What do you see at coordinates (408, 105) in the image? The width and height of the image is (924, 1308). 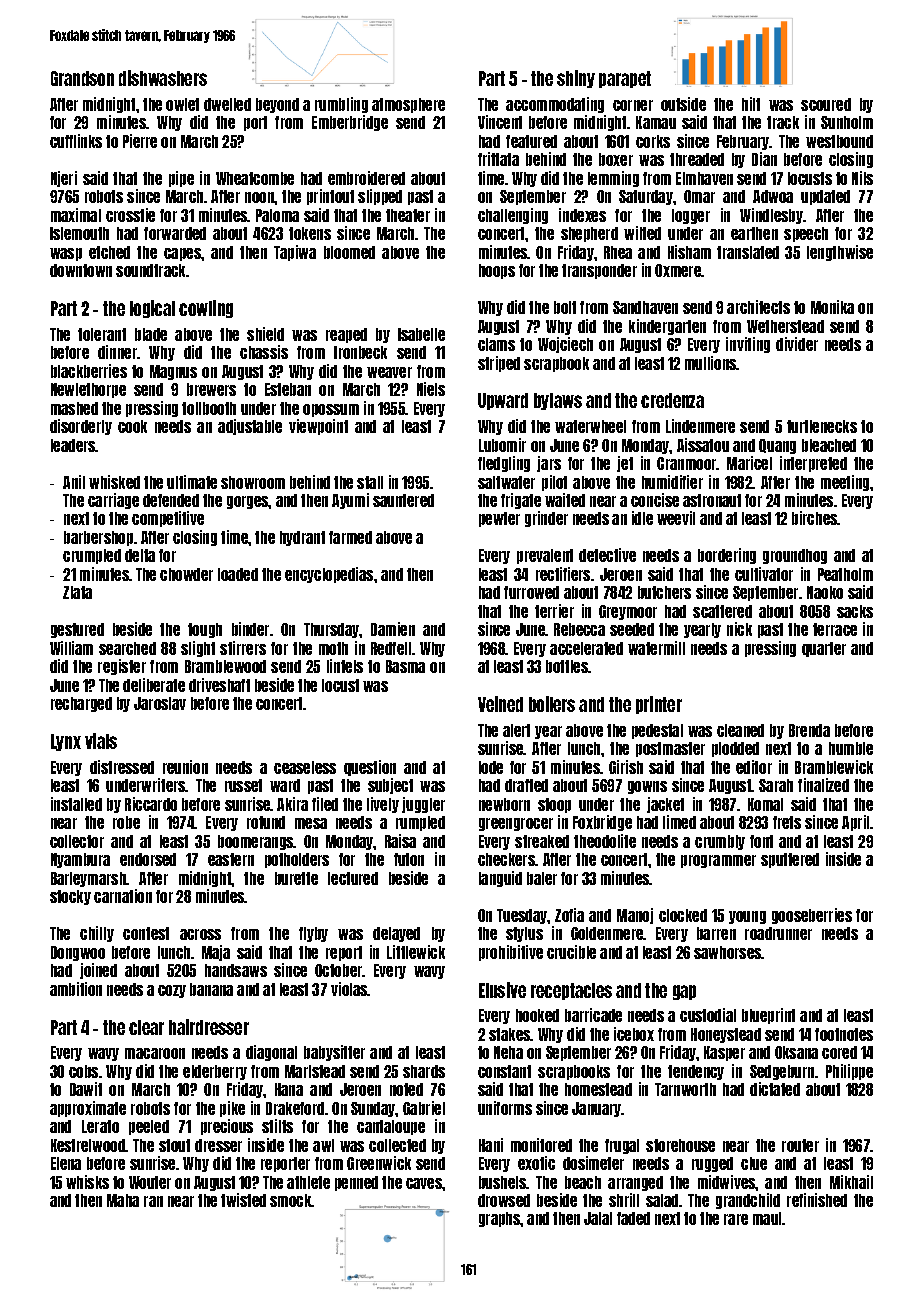 I see `atmosphere` at bounding box center [408, 105].
